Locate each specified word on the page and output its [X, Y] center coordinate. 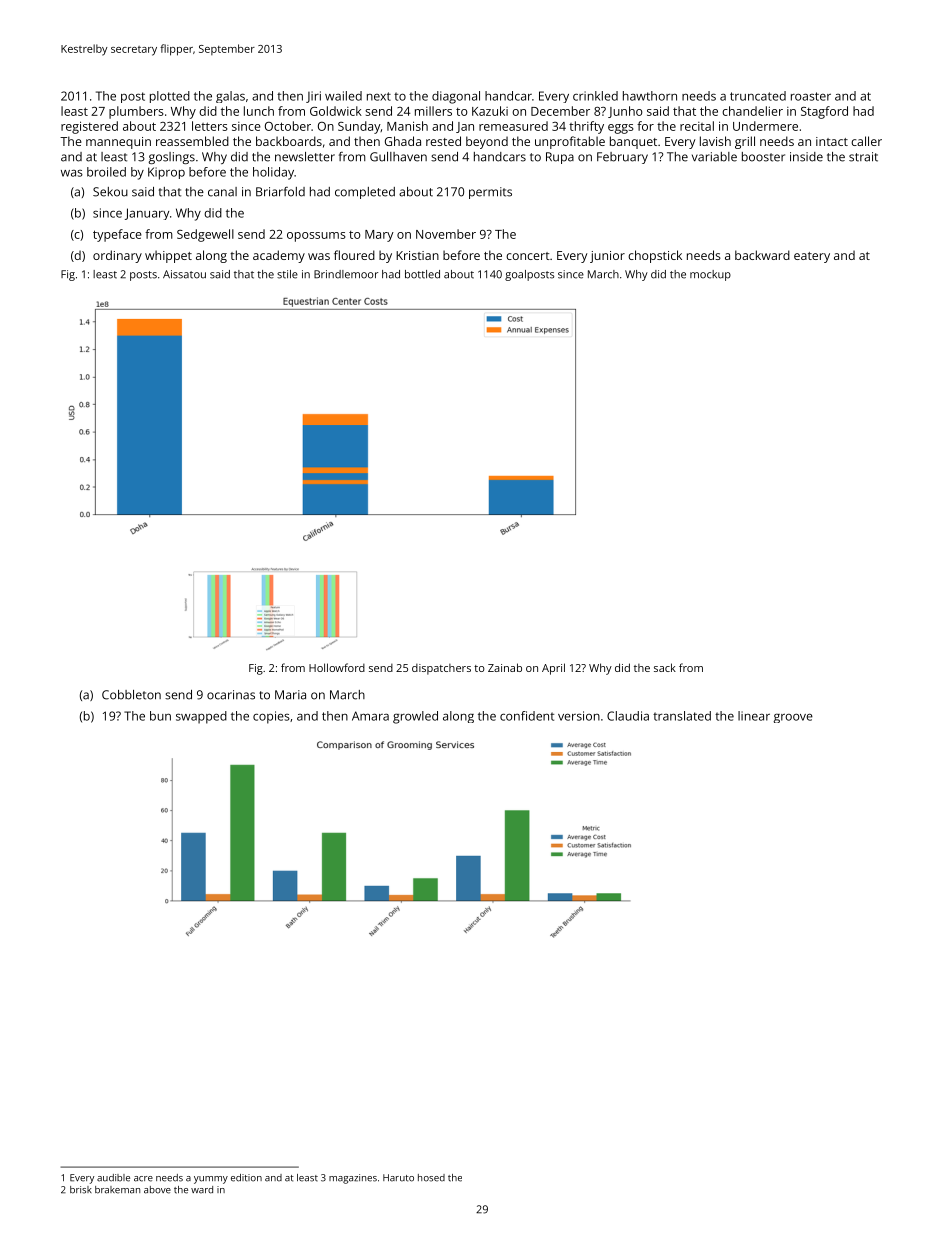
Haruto [398, 1178]
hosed [431, 1178]
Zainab [505, 667]
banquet [633, 142]
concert [528, 256]
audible [113, 1178]
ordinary [117, 256]
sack [665, 667]
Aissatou [184, 274]
